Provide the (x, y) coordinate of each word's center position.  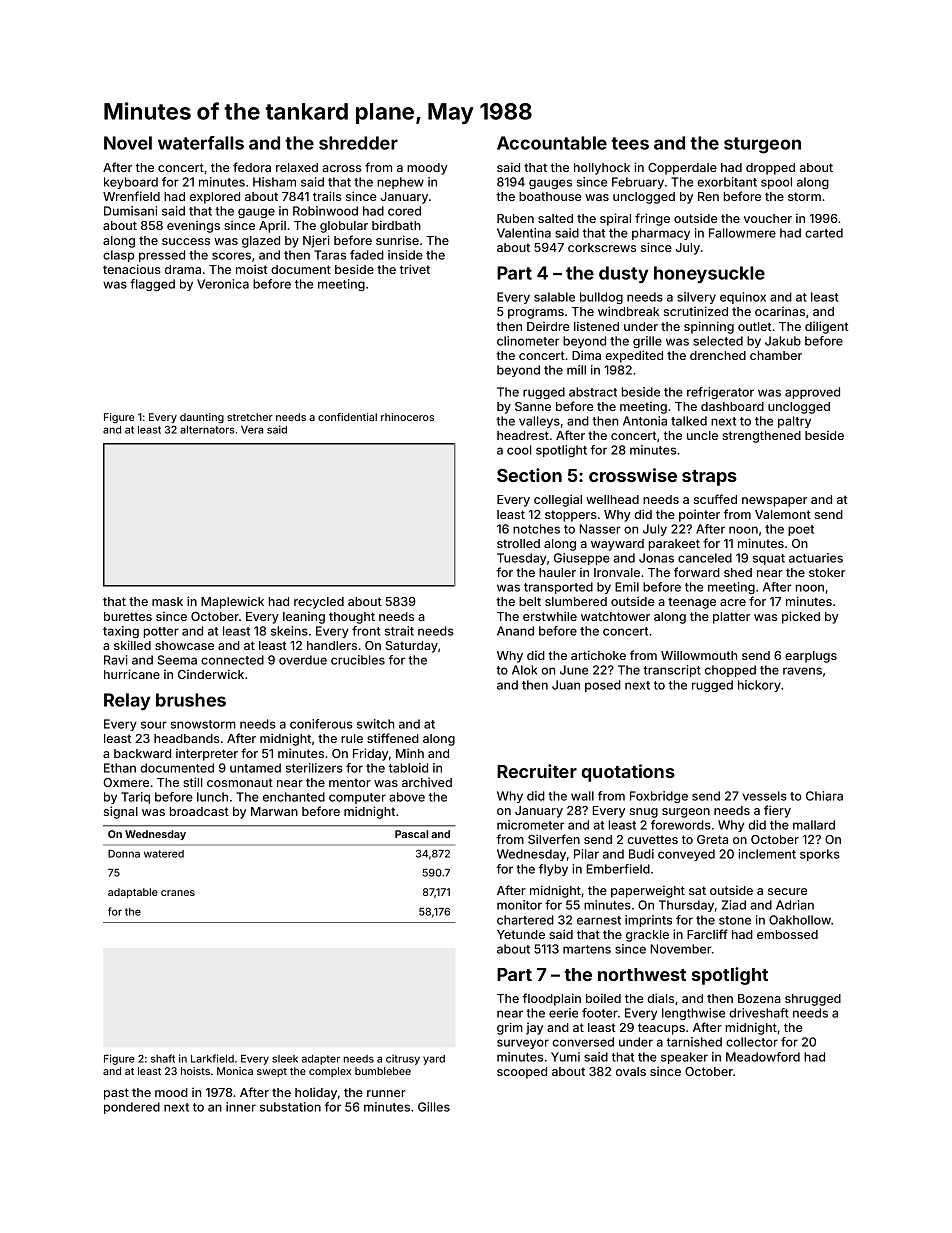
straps (709, 478)
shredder (358, 143)
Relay (127, 701)
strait (399, 631)
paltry (794, 422)
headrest (523, 435)
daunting (202, 418)
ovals (631, 1071)
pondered (132, 1108)
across (341, 168)
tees (630, 143)
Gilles (434, 1107)
